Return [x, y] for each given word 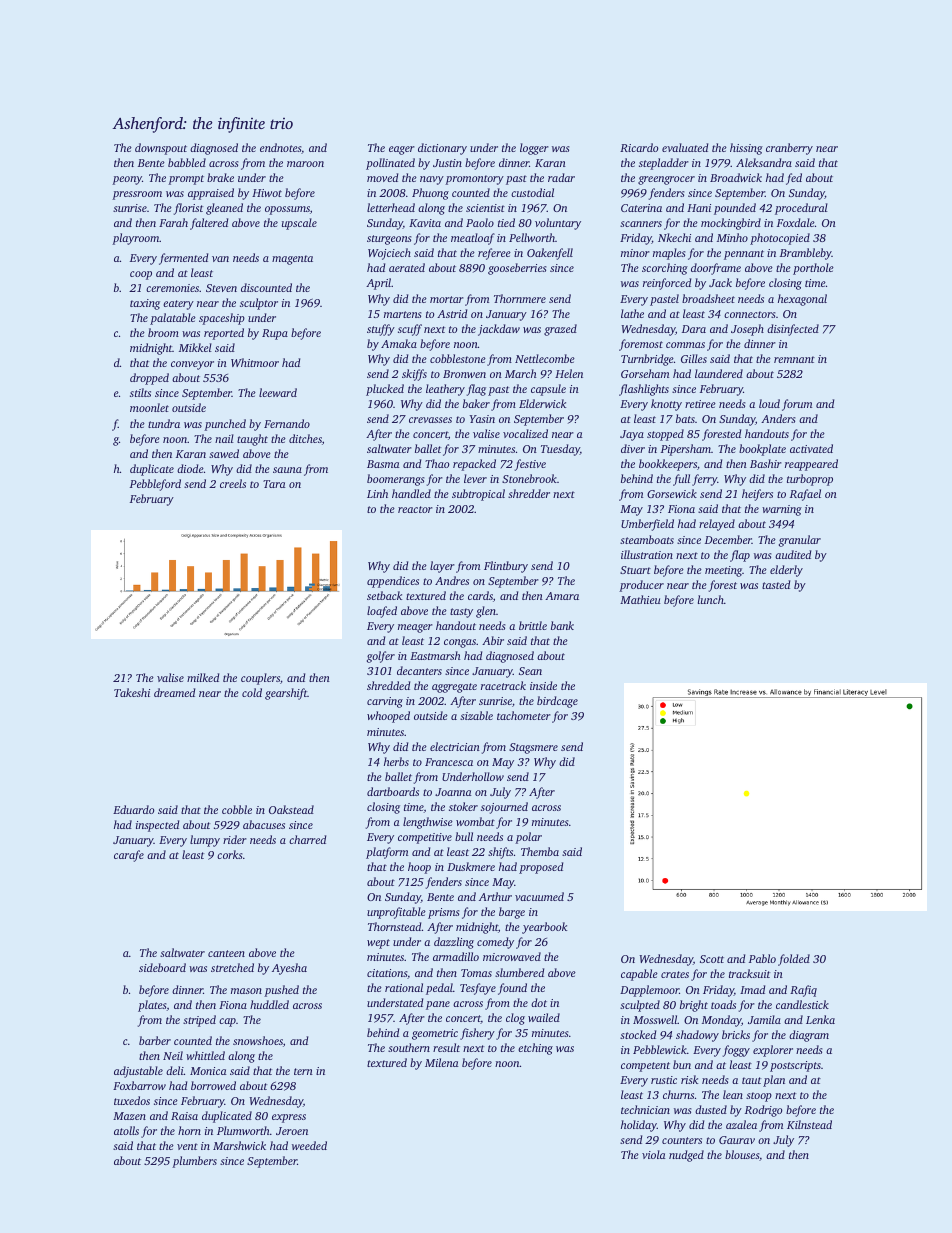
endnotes [281, 148]
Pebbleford [155, 485]
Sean [530, 671]
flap [740, 556]
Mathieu [640, 599]
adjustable [138, 1072]
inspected [157, 826]
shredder [529, 493]
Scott [712, 959]
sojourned [504, 808]
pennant [744, 255]
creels [233, 483]
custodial [532, 192]
